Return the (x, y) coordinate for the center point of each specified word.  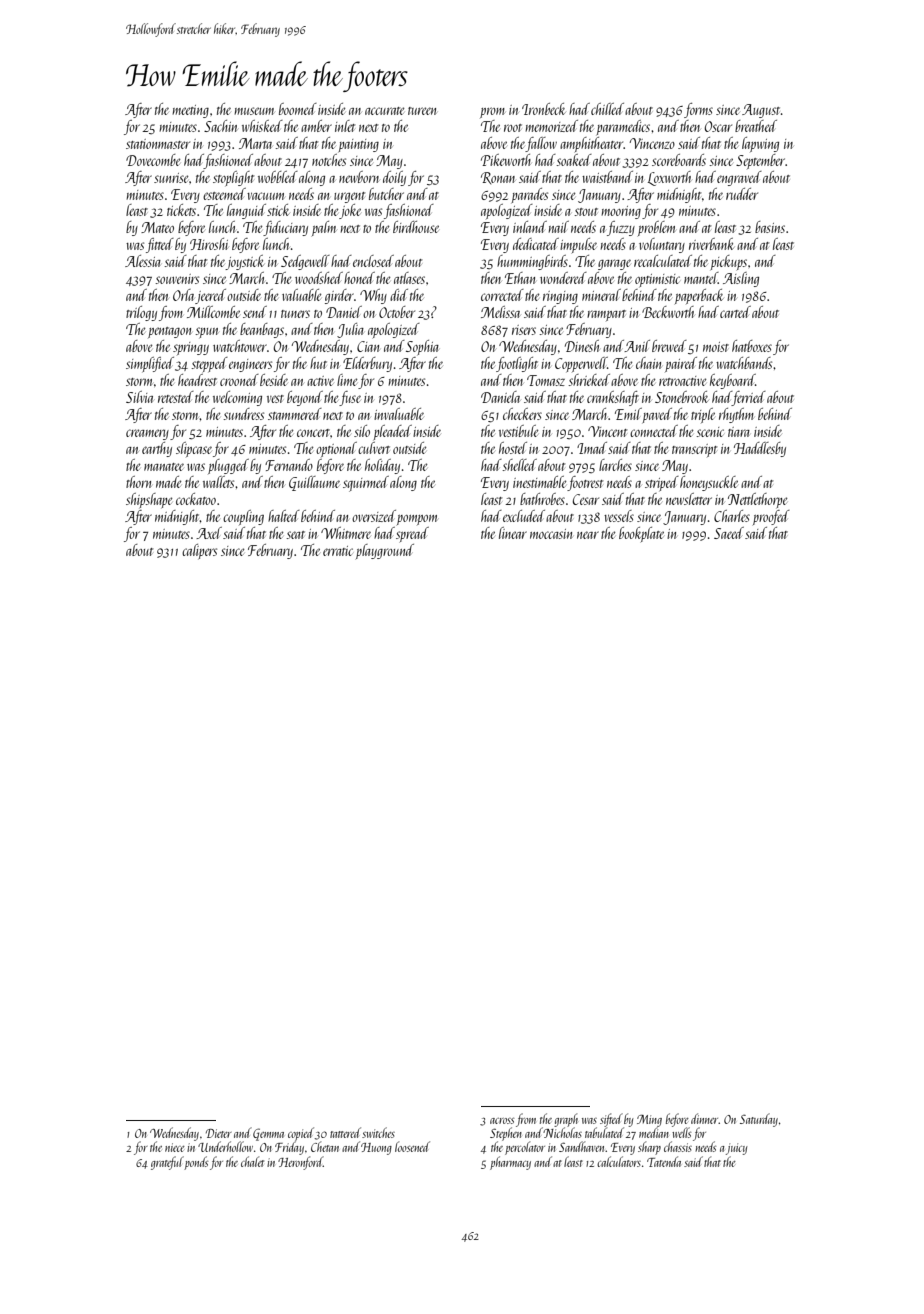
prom (492, 112)
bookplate (641, 534)
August (761, 111)
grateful (167, 1163)
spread (412, 534)
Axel (209, 533)
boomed (298, 109)
